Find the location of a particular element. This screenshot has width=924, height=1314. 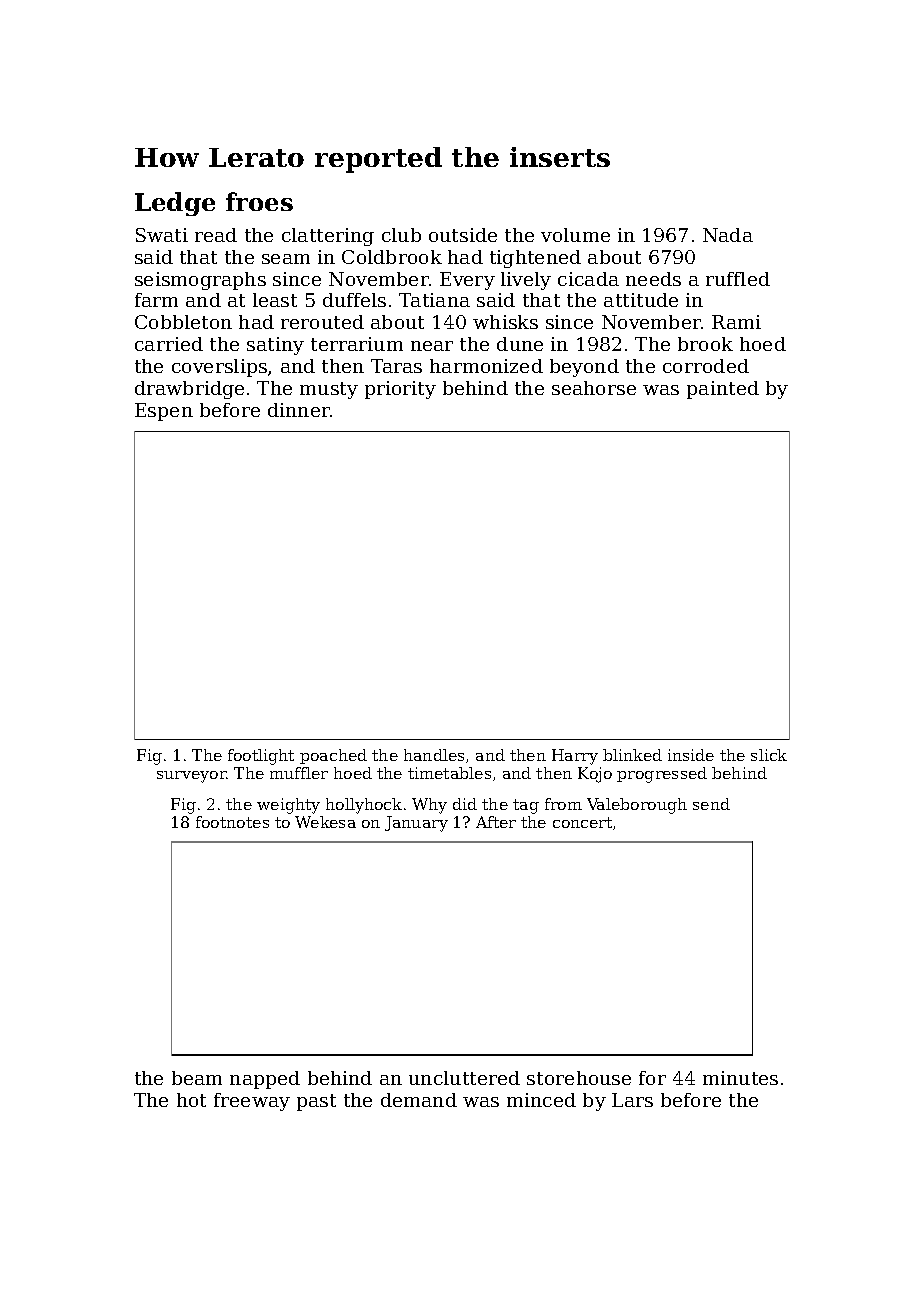

froes is located at coordinates (259, 201).
